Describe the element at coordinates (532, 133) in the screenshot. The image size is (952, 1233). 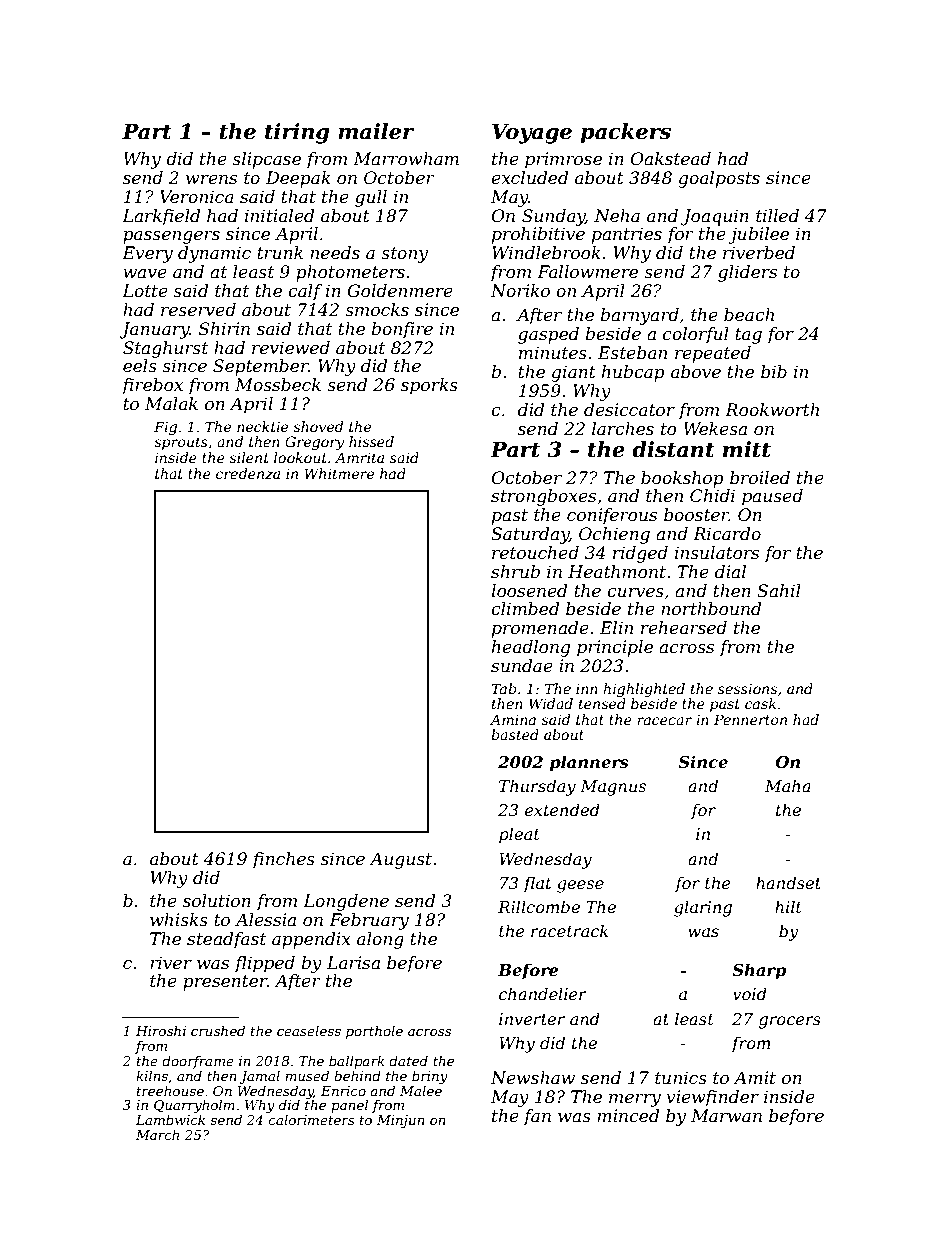
I see `Voyage` at that location.
